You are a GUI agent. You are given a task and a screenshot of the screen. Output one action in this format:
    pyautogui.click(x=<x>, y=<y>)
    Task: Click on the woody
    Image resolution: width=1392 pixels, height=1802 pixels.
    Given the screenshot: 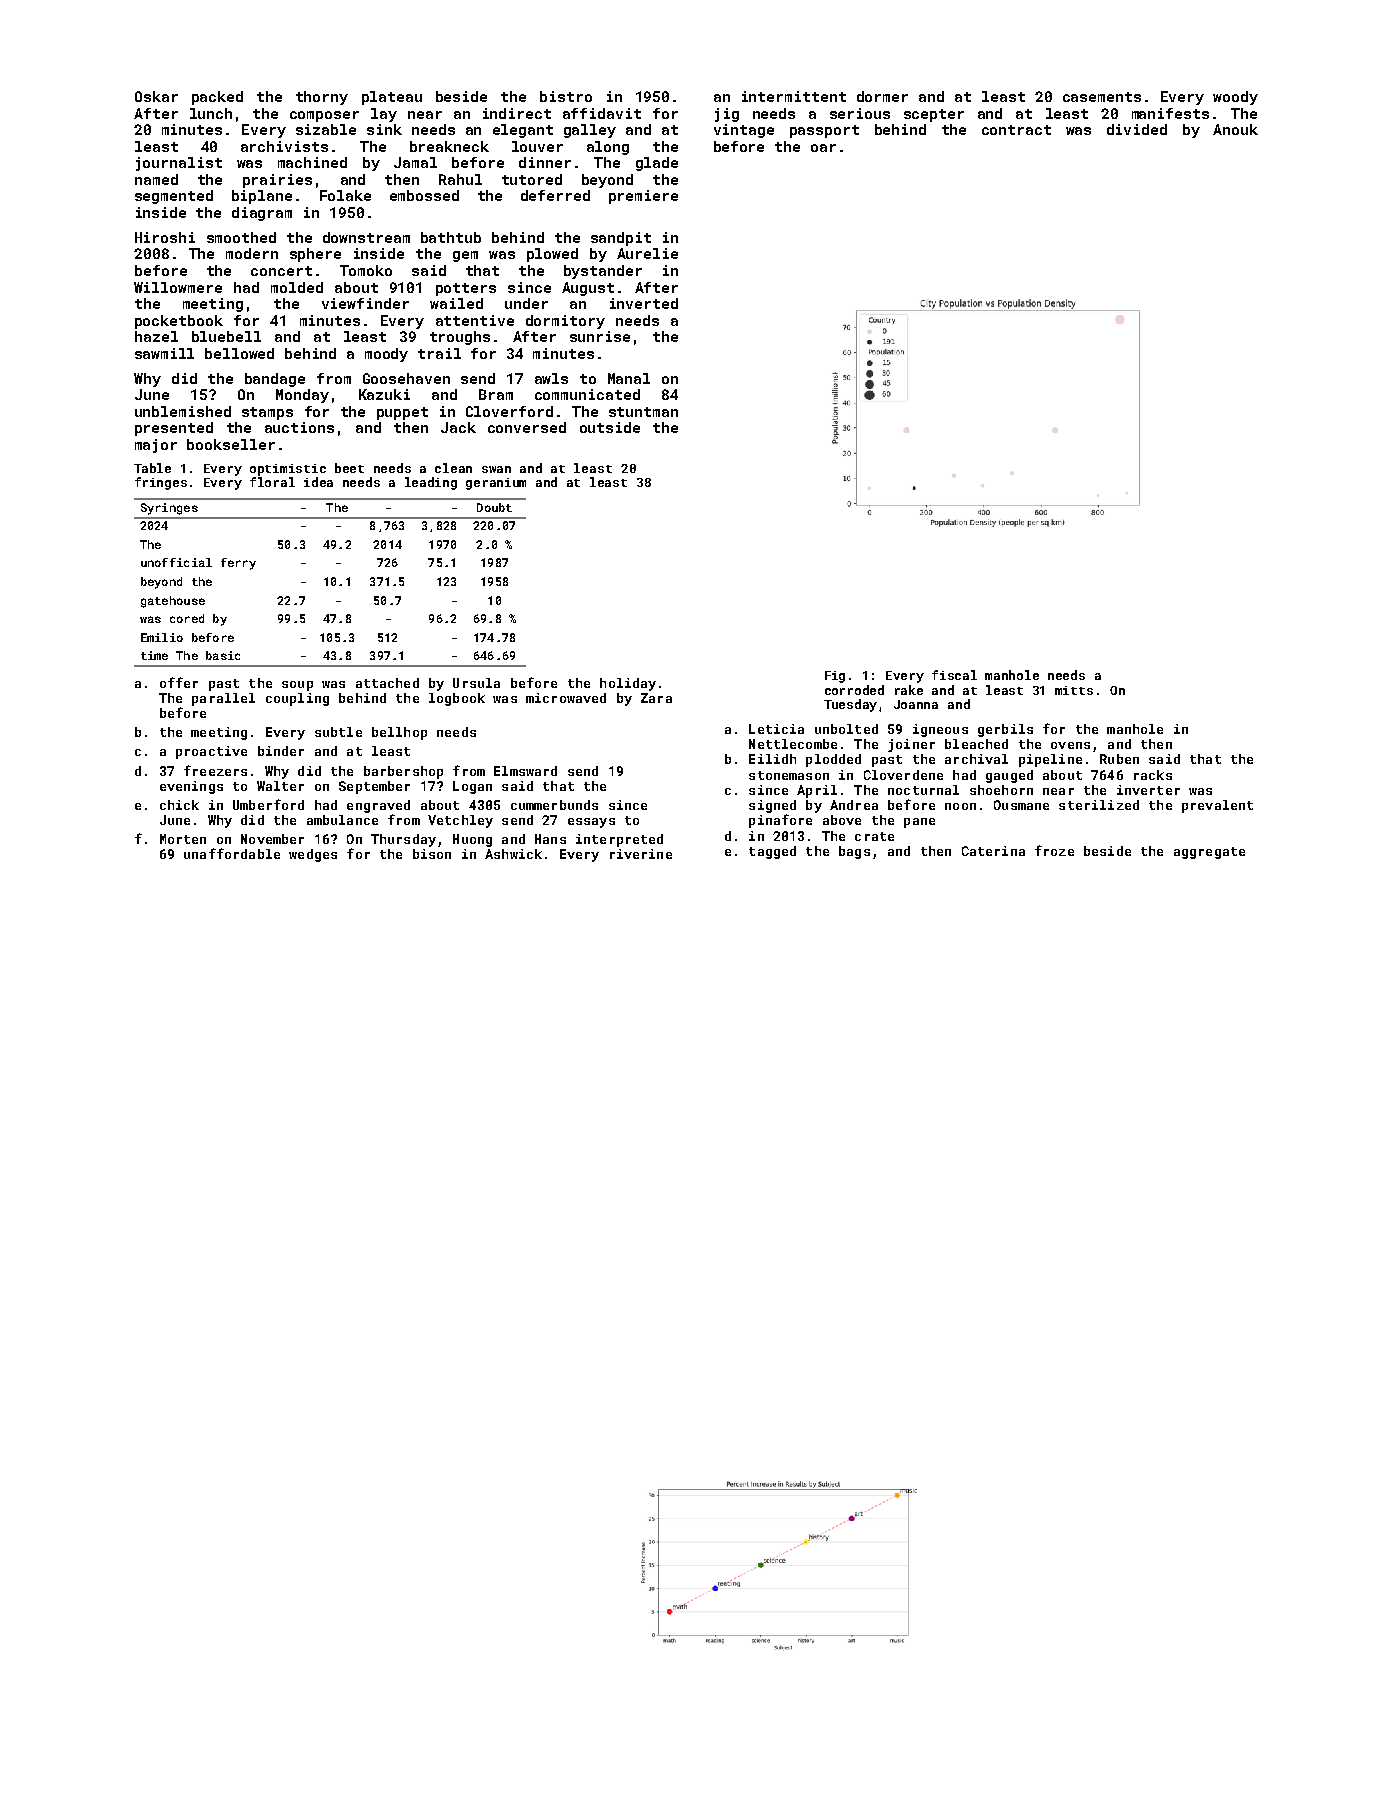 What is the action you would take?
    pyautogui.click(x=1235, y=98)
